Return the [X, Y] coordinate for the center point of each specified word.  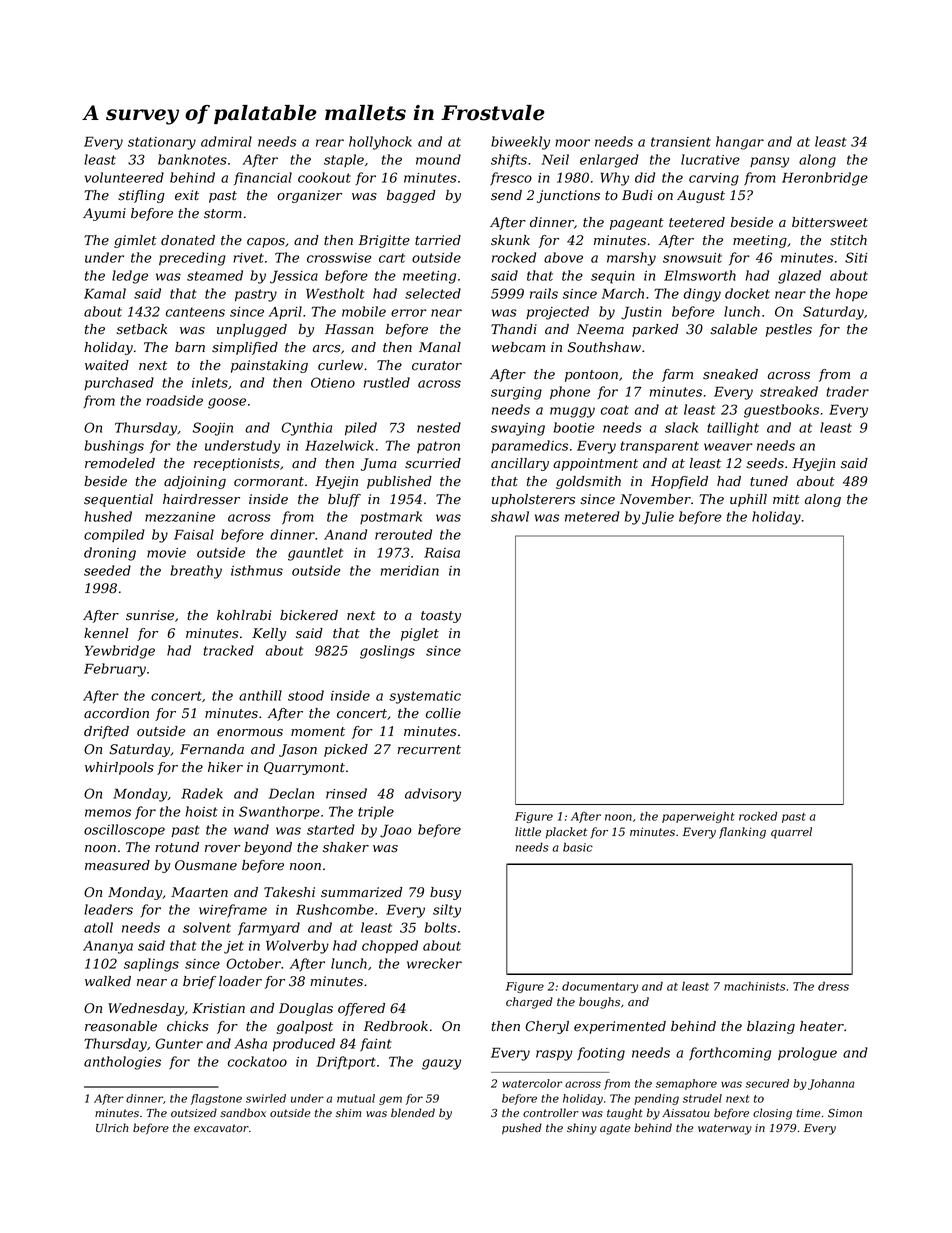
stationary [162, 143]
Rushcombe [335, 909]
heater [822, 1026]
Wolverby [297, 947]
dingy [702, 295]
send [506, 195]
